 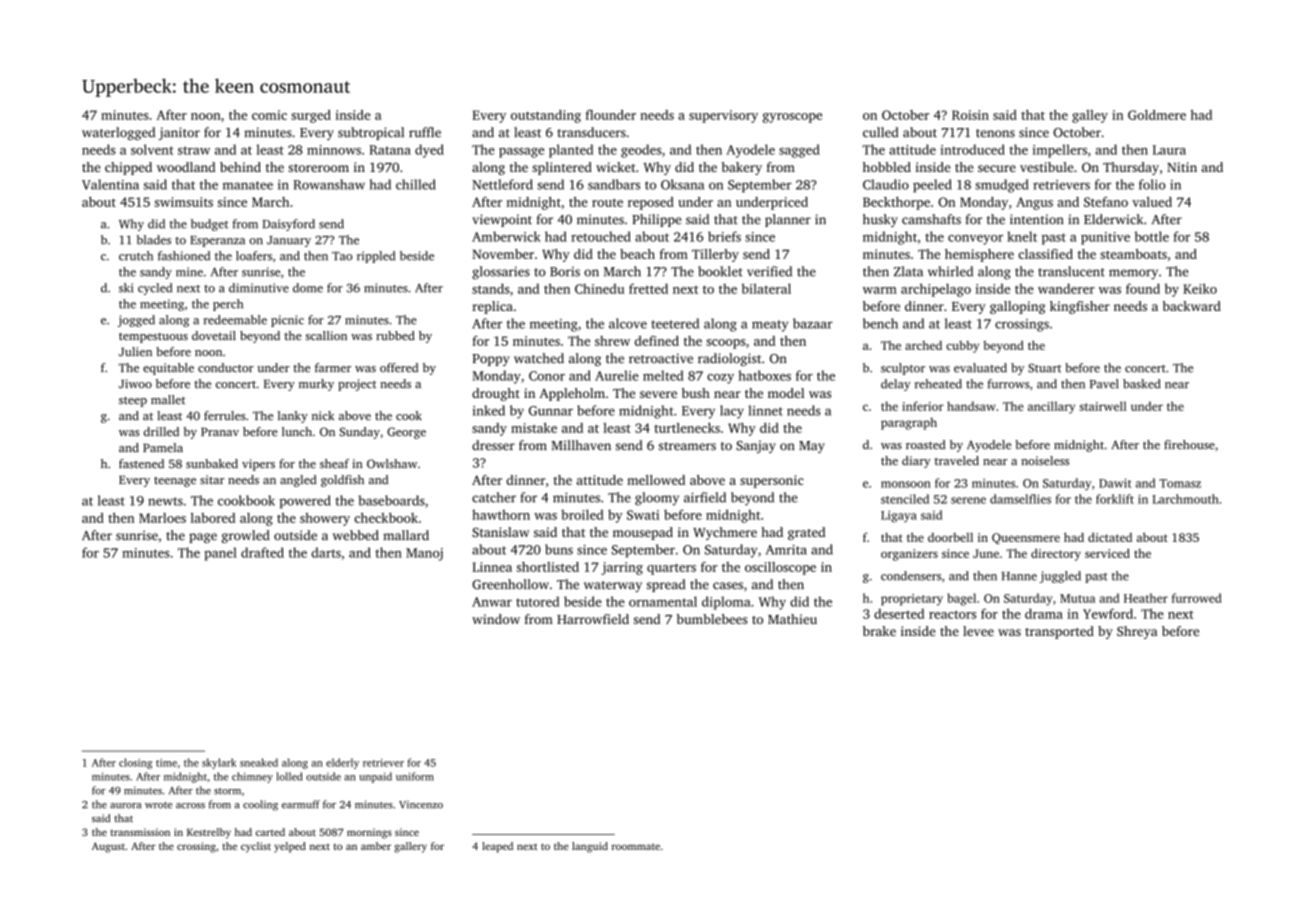 I want to click on cubby, so click(x=962, y=347).
